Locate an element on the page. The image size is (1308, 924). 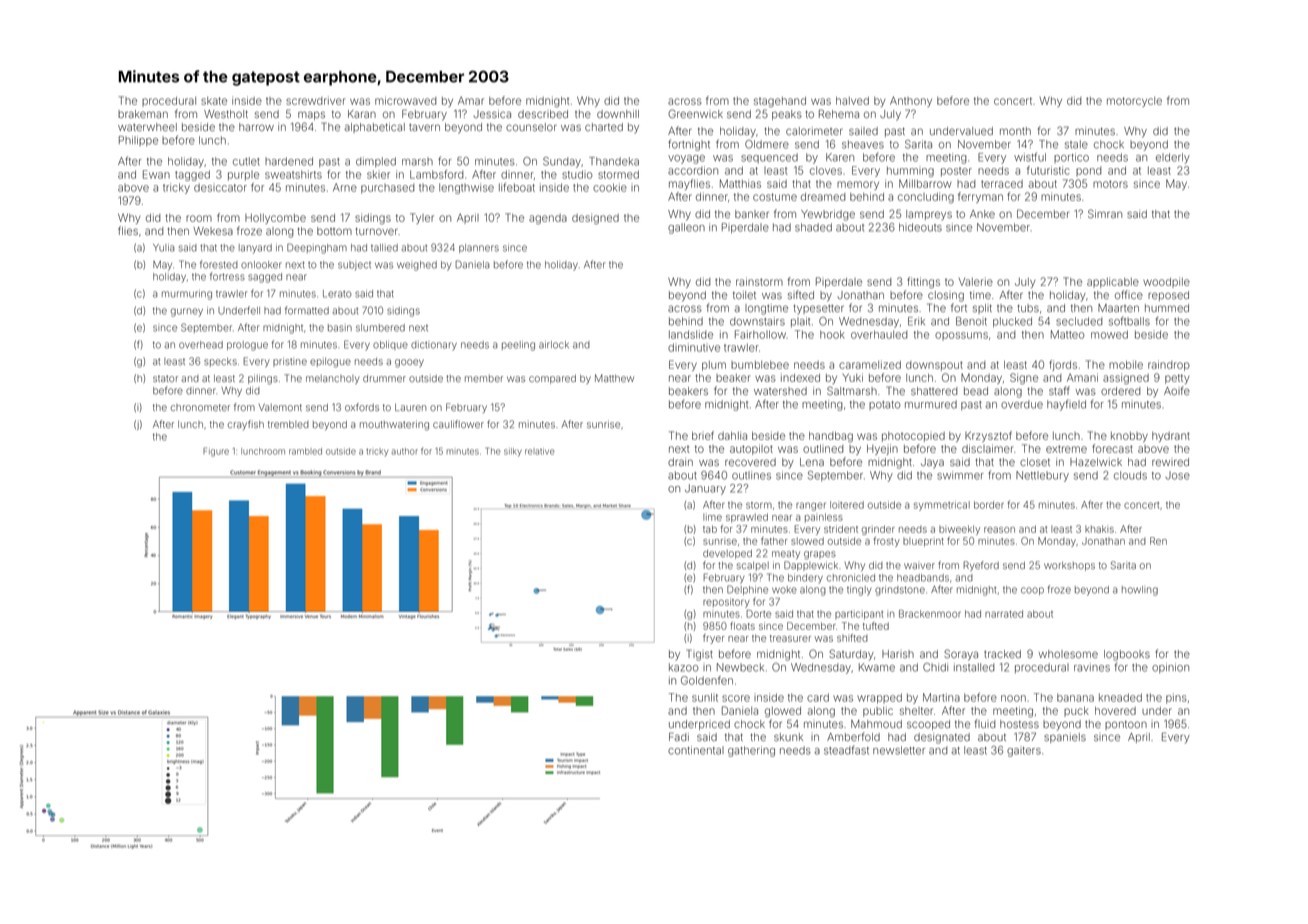
kazoo is located at coordinates (684, 667).
